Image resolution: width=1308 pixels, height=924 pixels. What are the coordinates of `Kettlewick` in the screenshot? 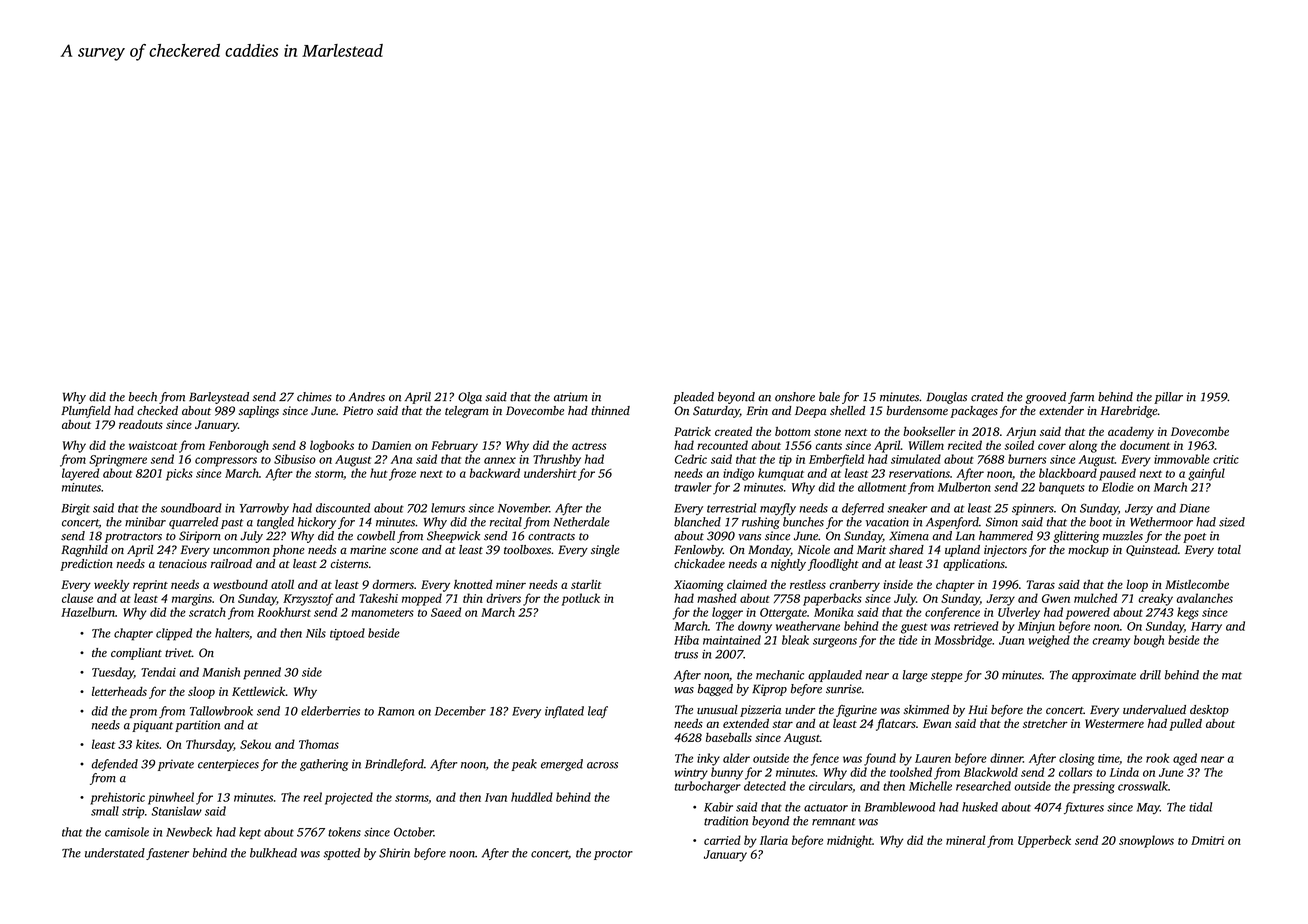 It's located at (259, 691).
